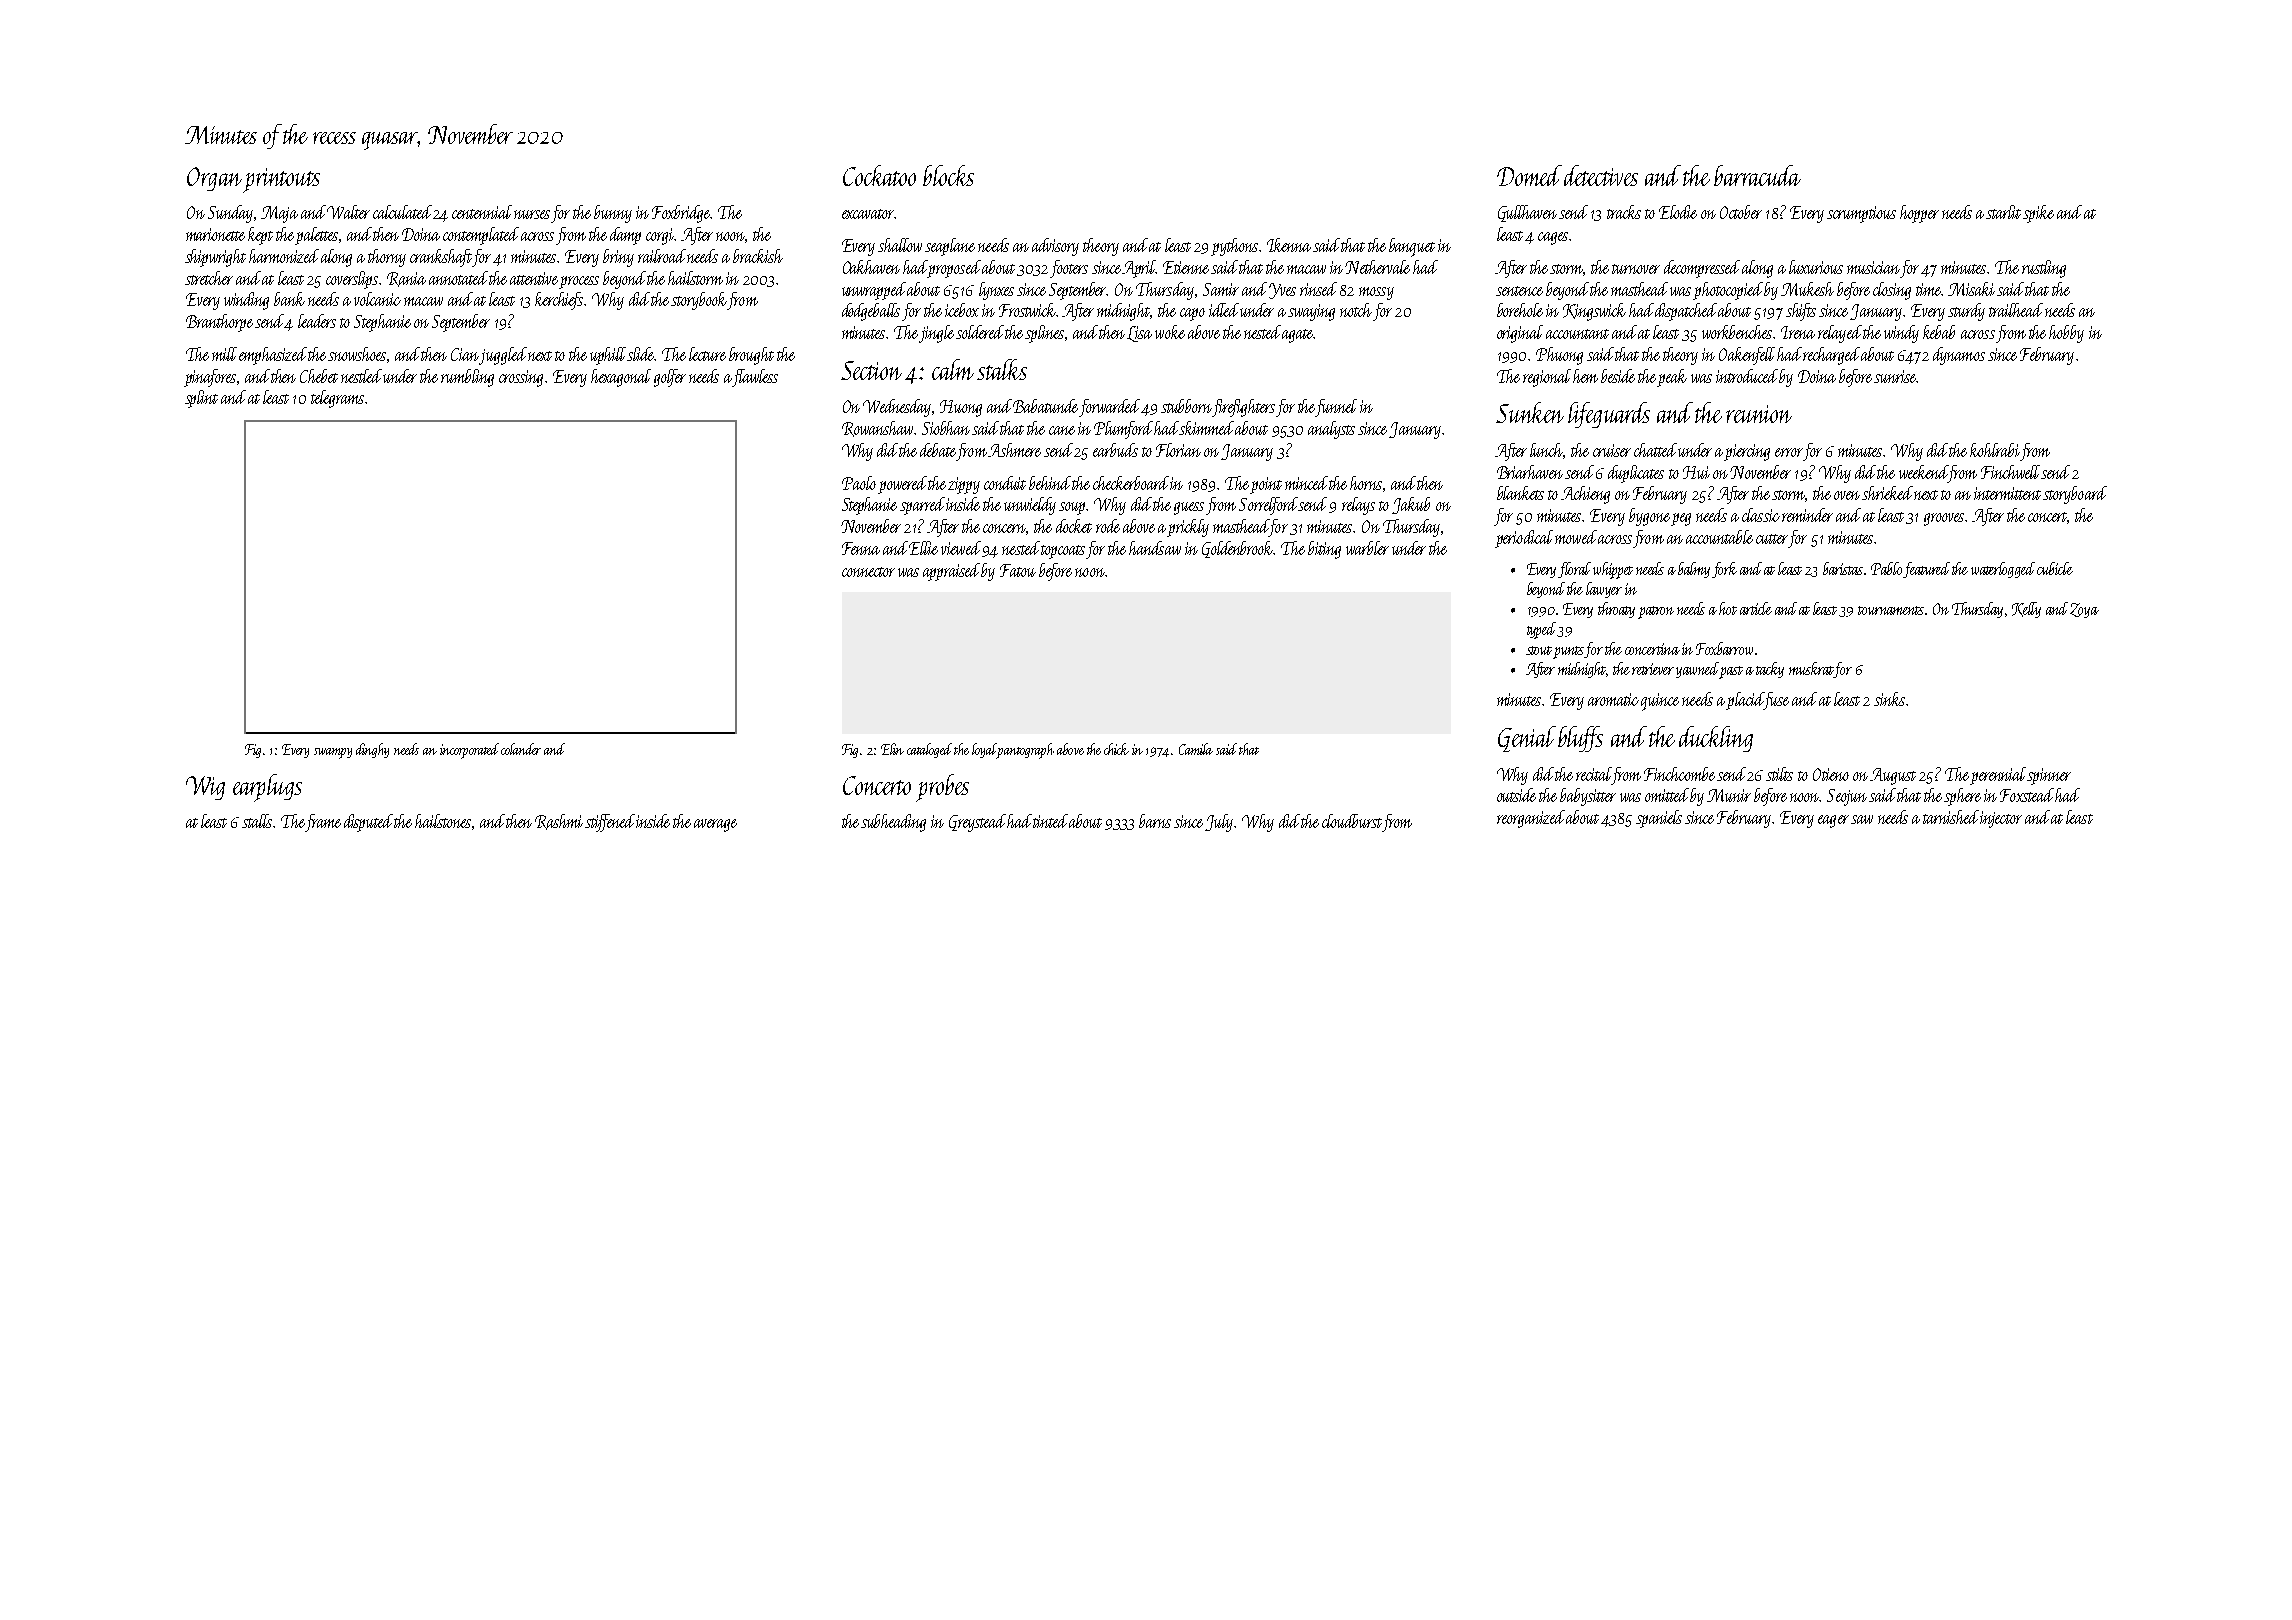 The width and height of the screenshot is (2292, 1620). What do you see at coordinates (1995, 450) in the screenshot?
I see `kohlrabi` at bounding box center [1995, 450].
